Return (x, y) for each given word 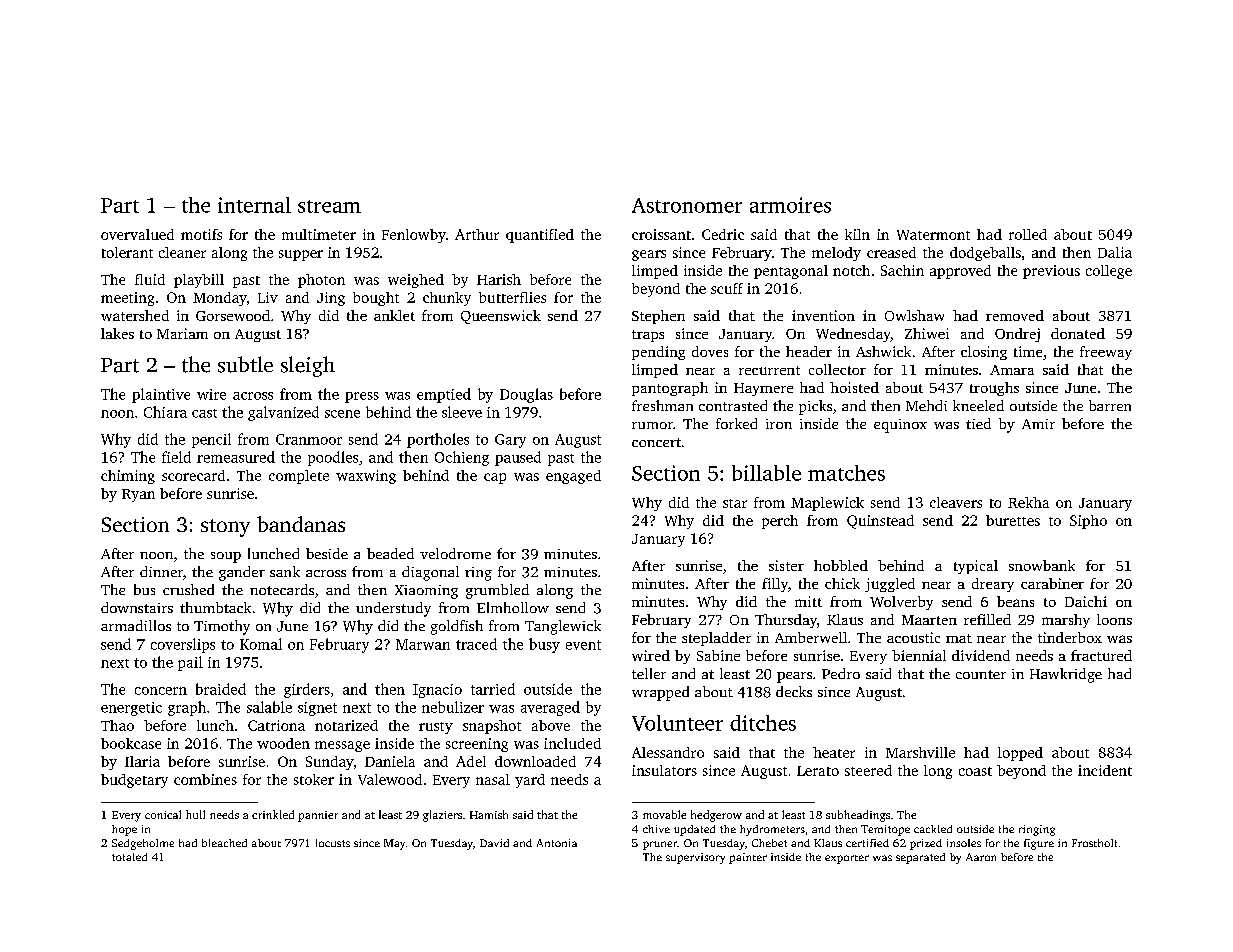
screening (477, 745)
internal (254, 205)
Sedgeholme (143, 844)
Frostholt (1094, 843)
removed (1015, 315)
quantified (540, 236)
